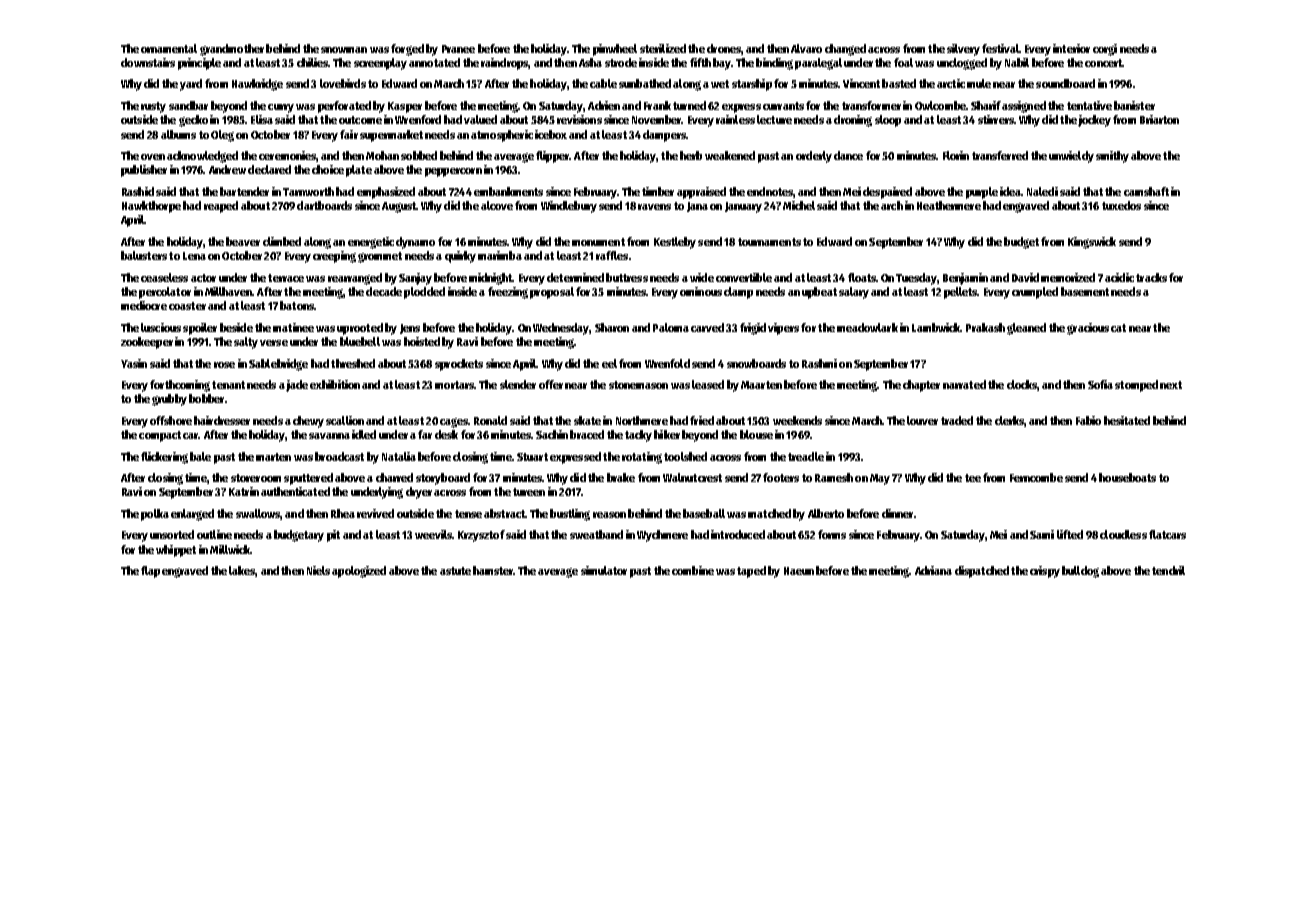  What do you see at coordinates (961, 293) in the document?
I see `pellets` at bounding box center [961, 293].
